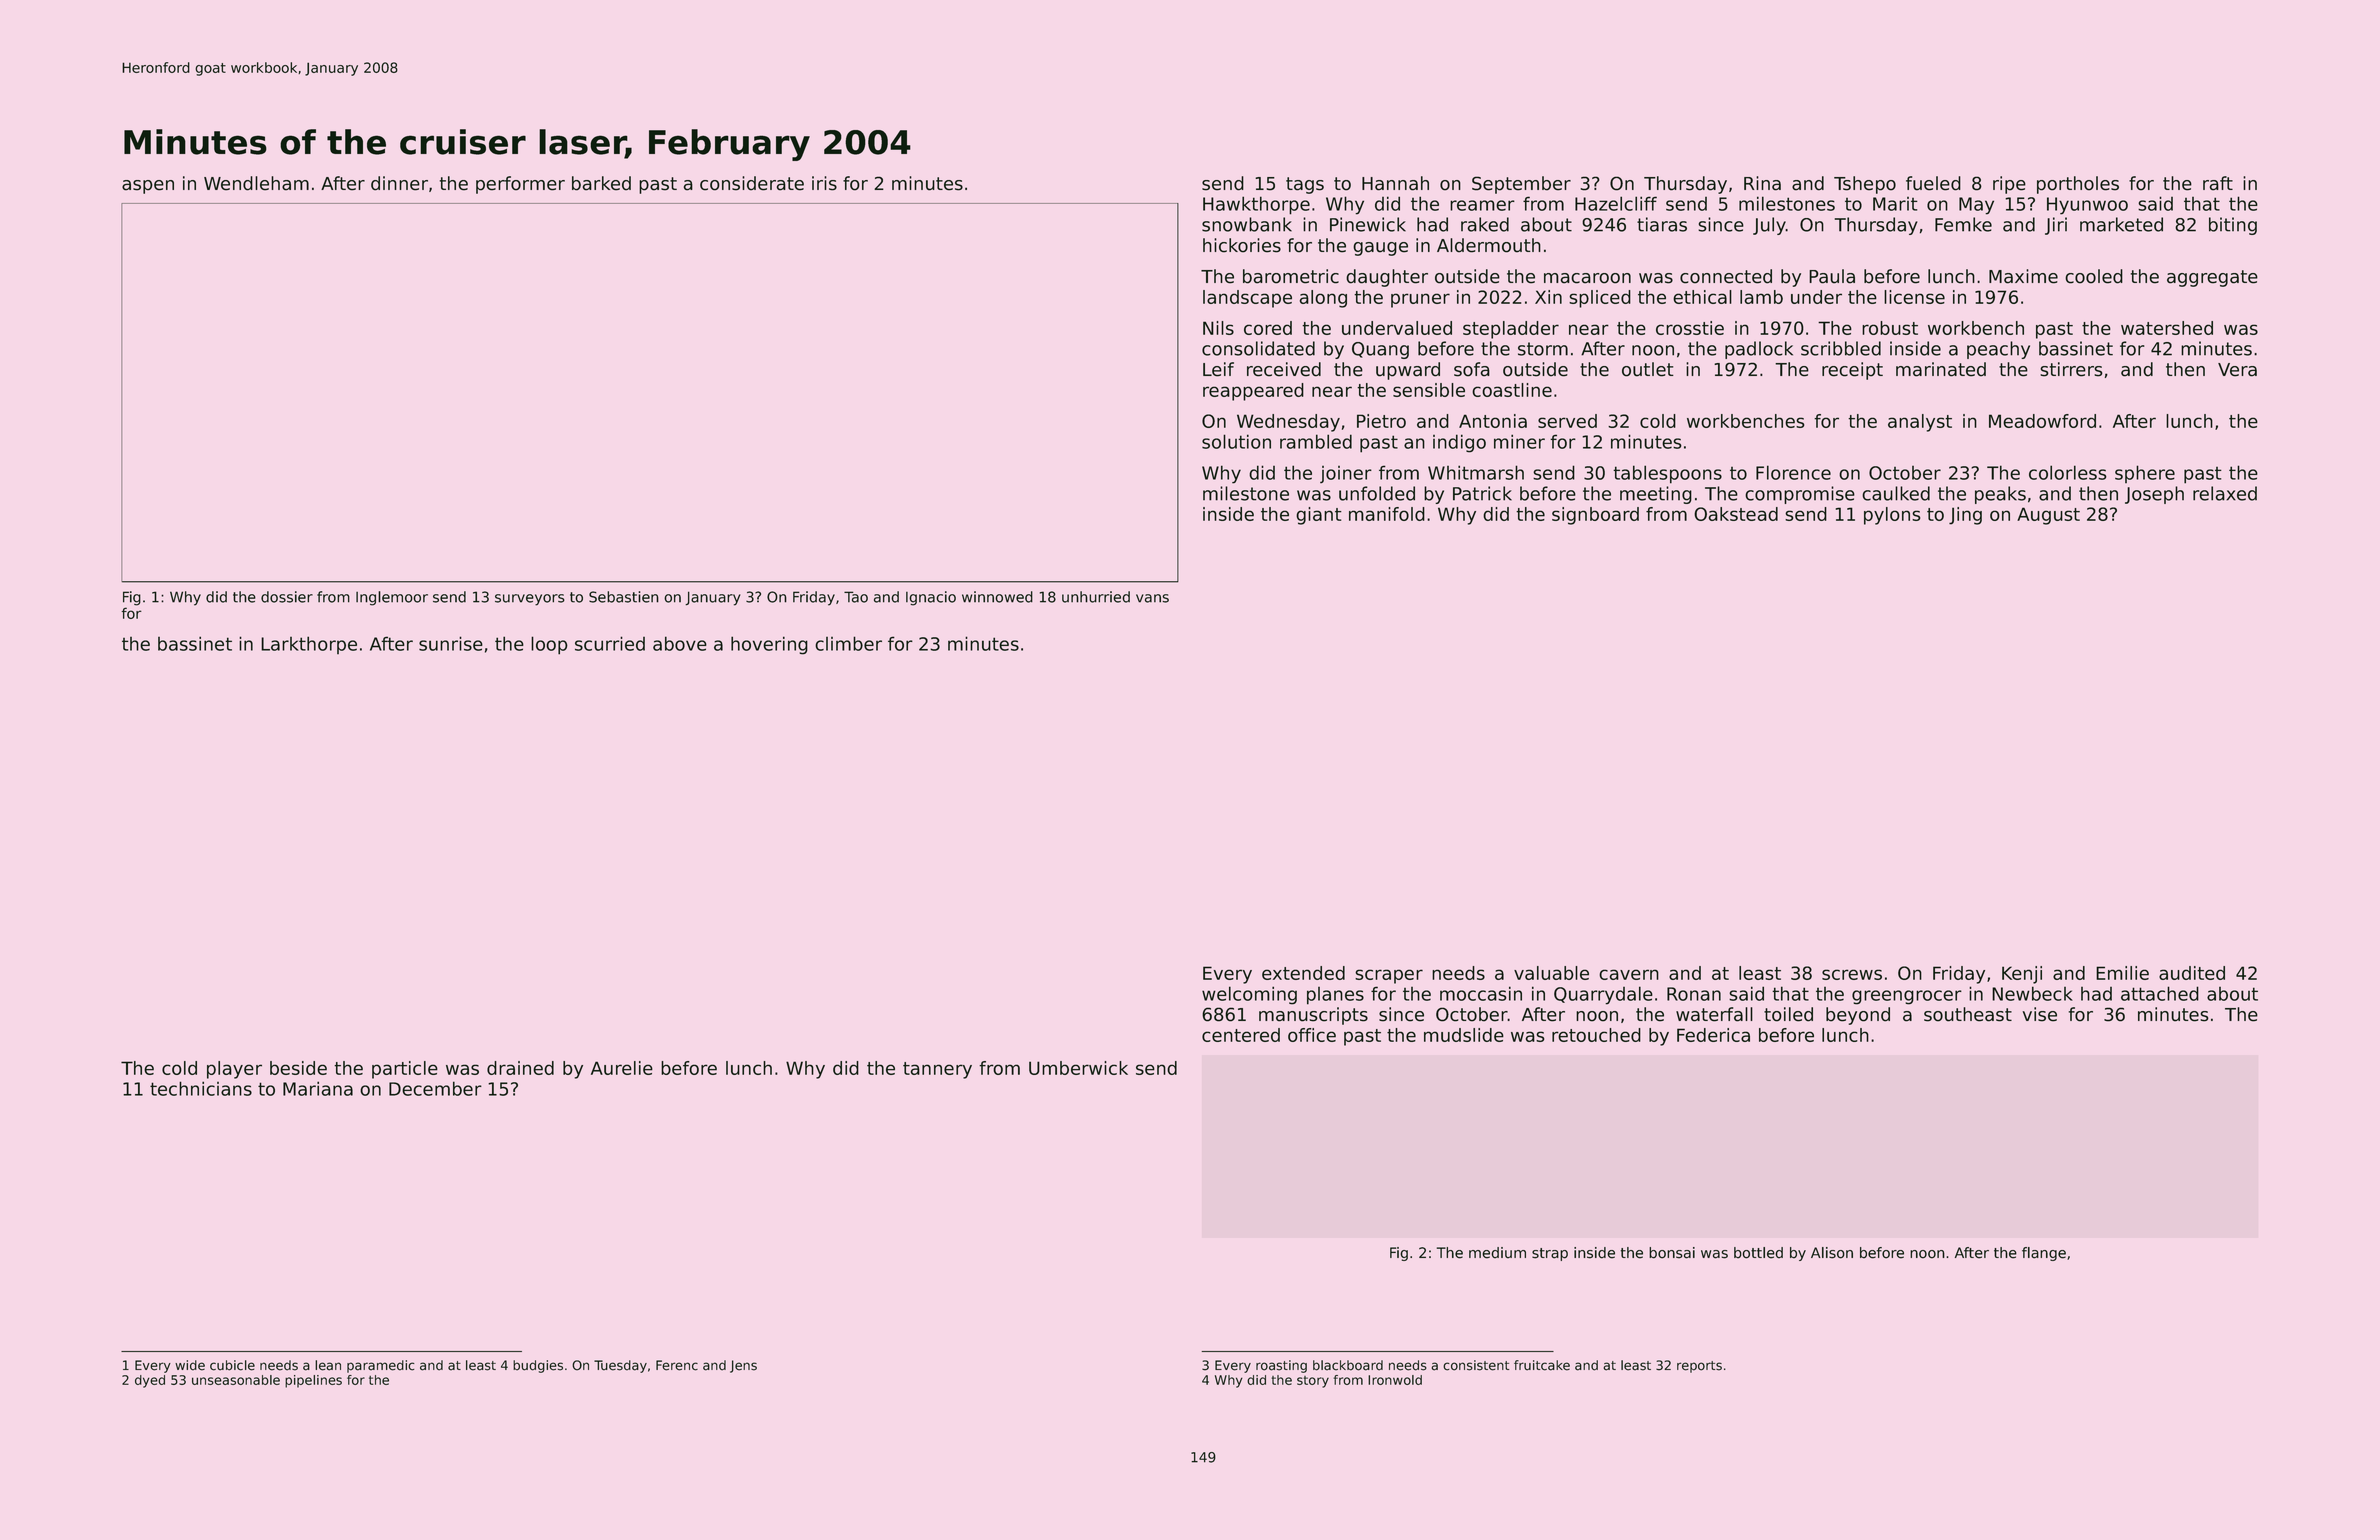 The width and height of the screenshot is (2380, 1540). Describe the element at coordinates (148, 187) in the screenshot. I see `aspen` at that location.
